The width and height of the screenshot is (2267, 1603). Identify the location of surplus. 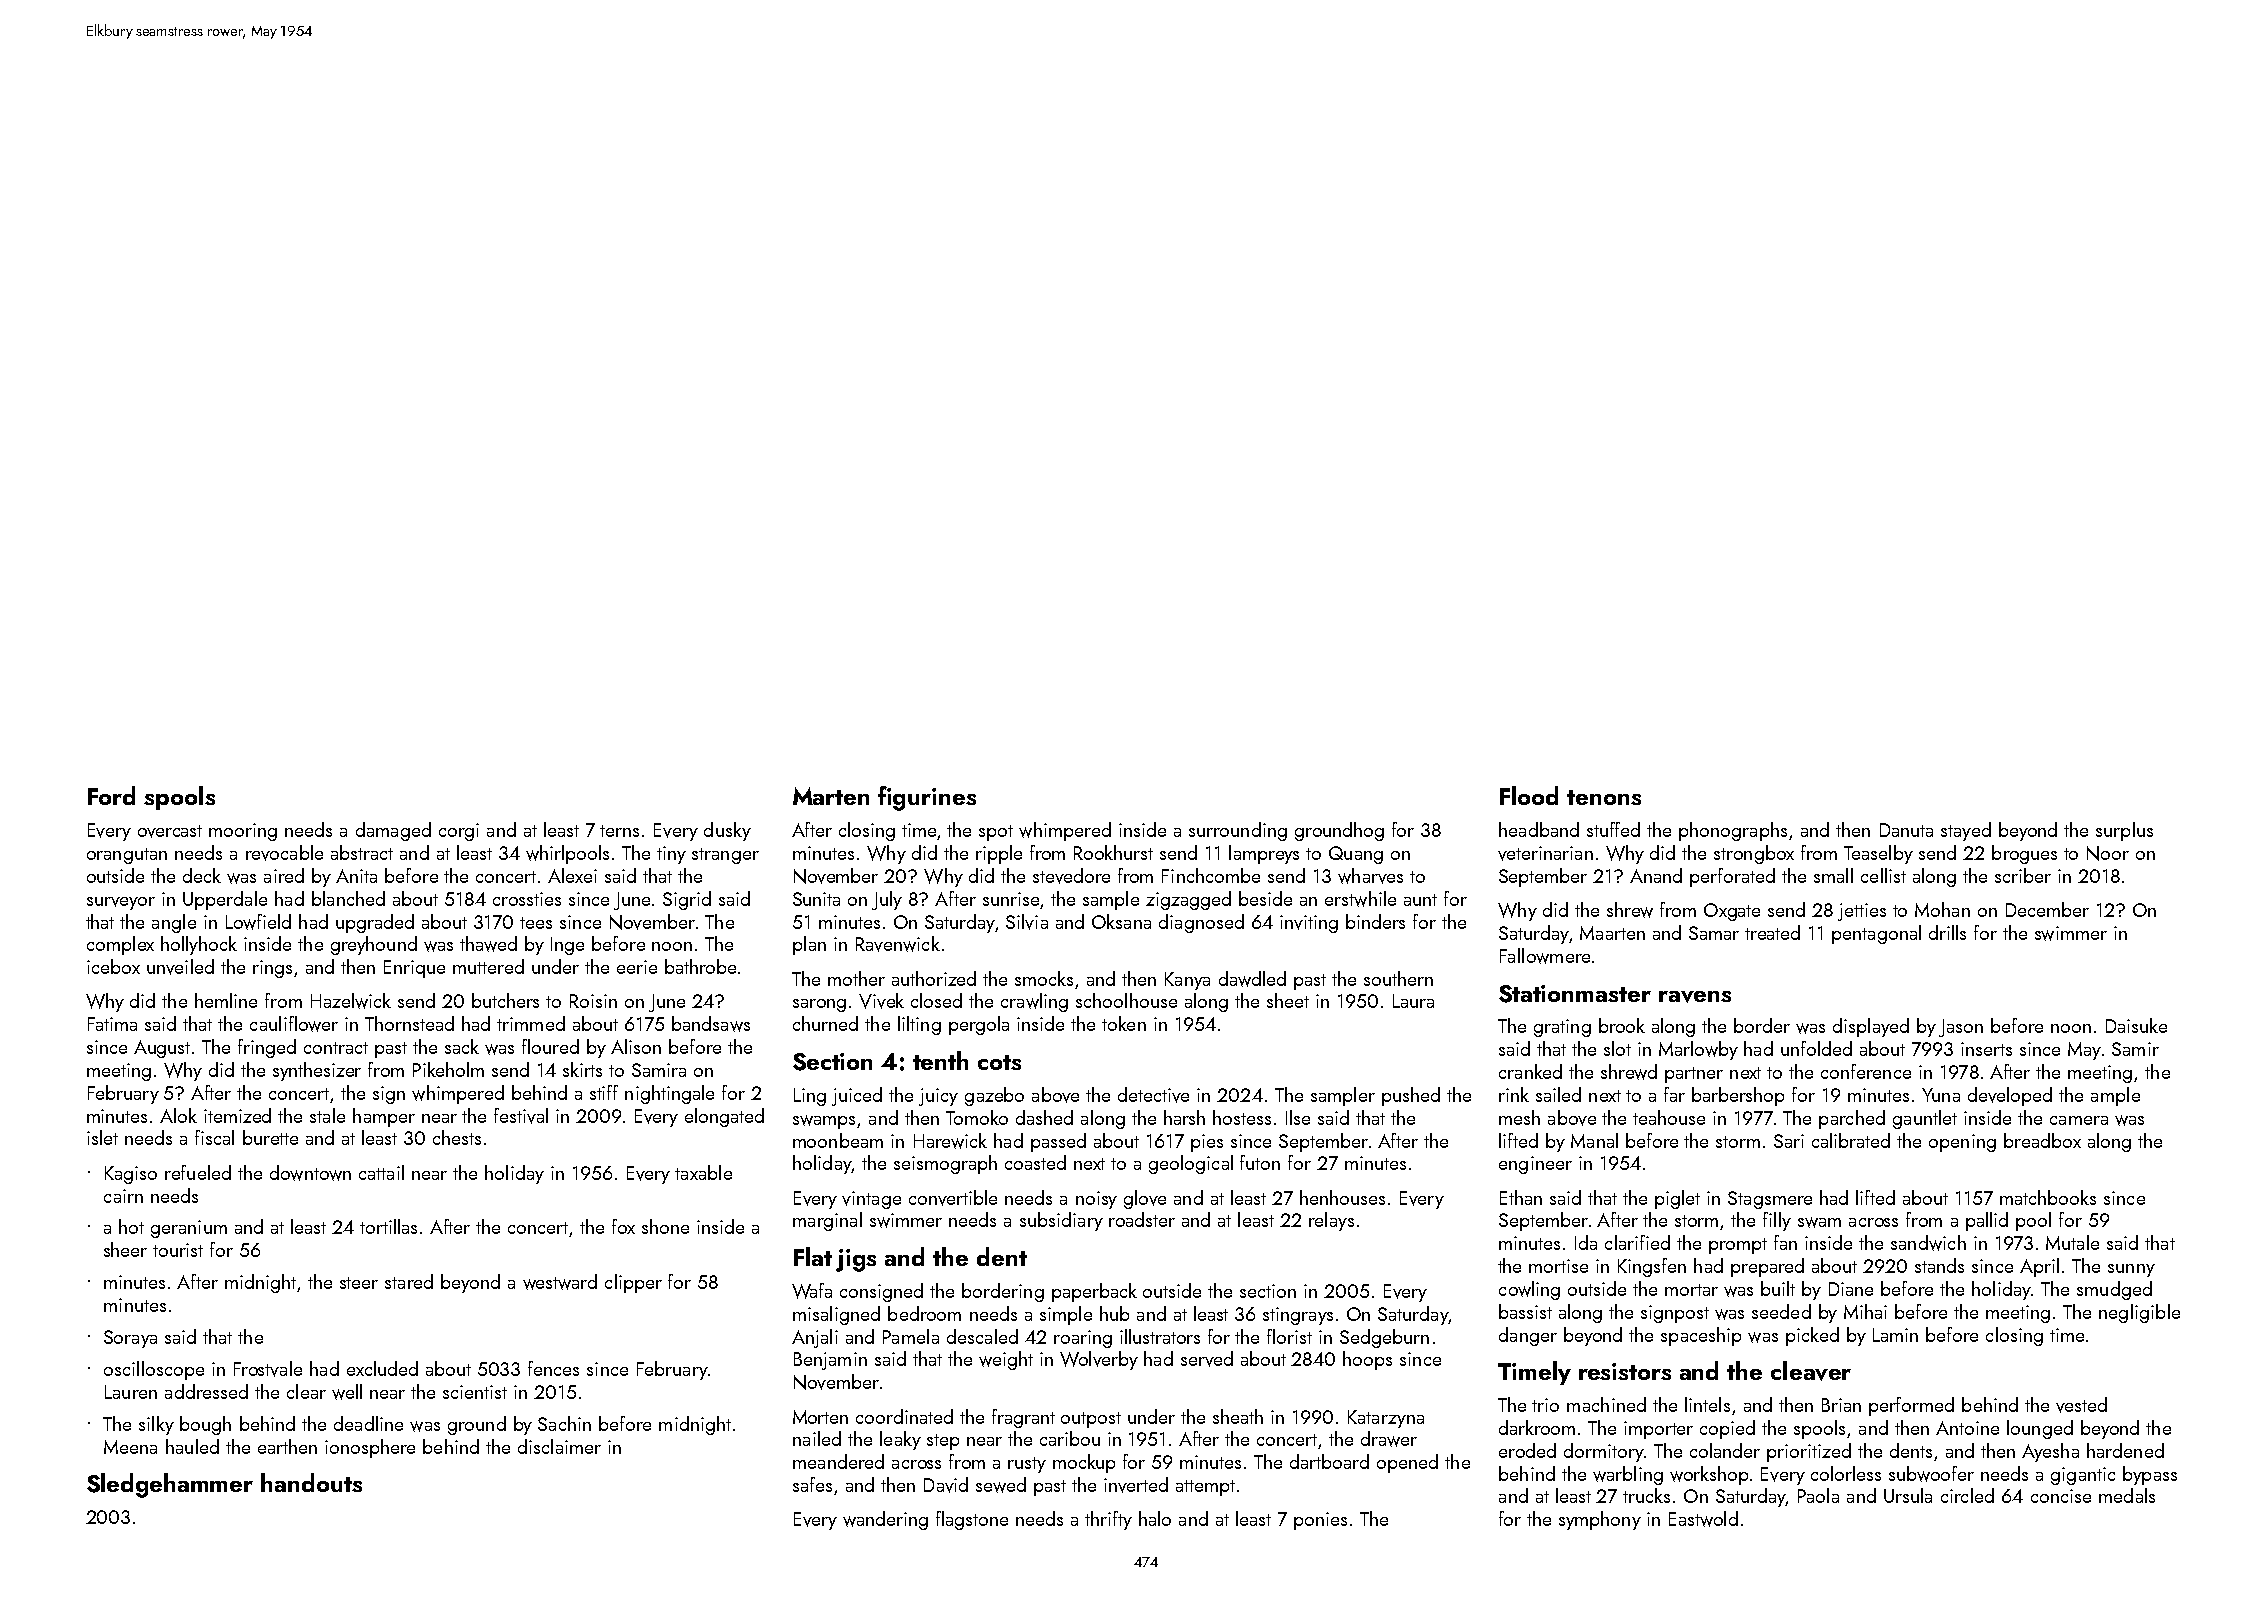
(2124, 831).
